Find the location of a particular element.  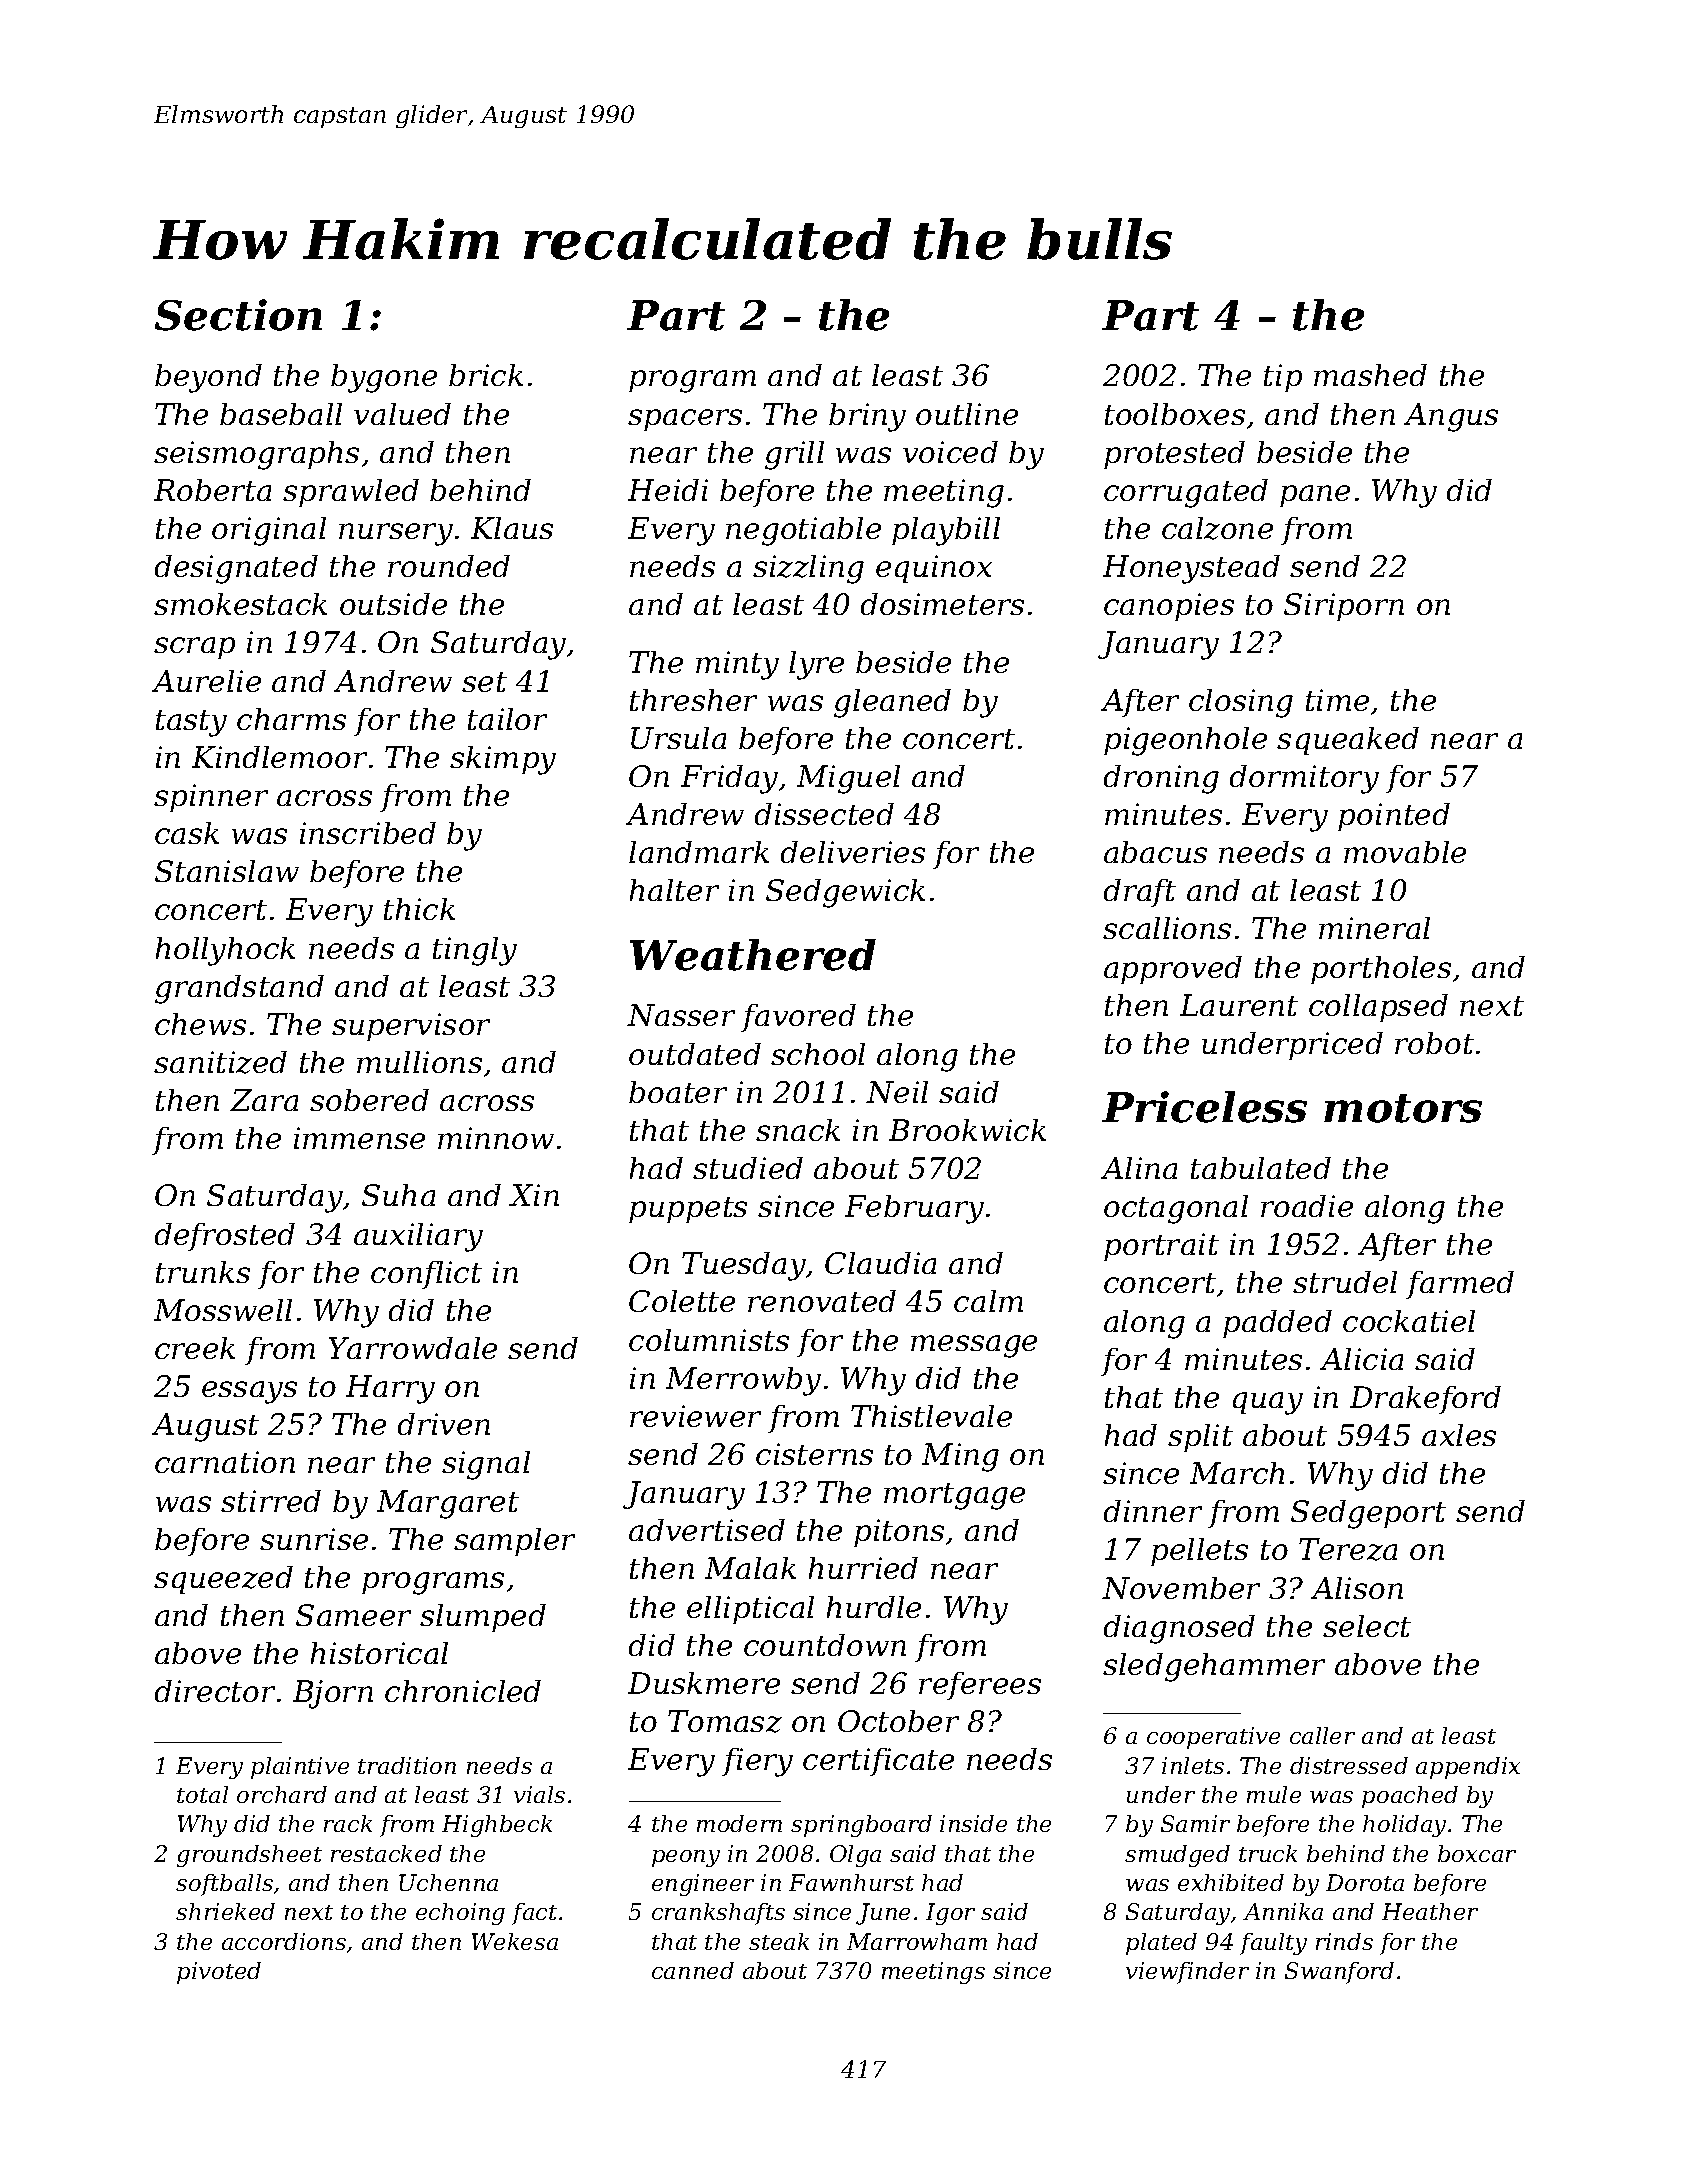

spacers is located at coordinates (685, 420).
